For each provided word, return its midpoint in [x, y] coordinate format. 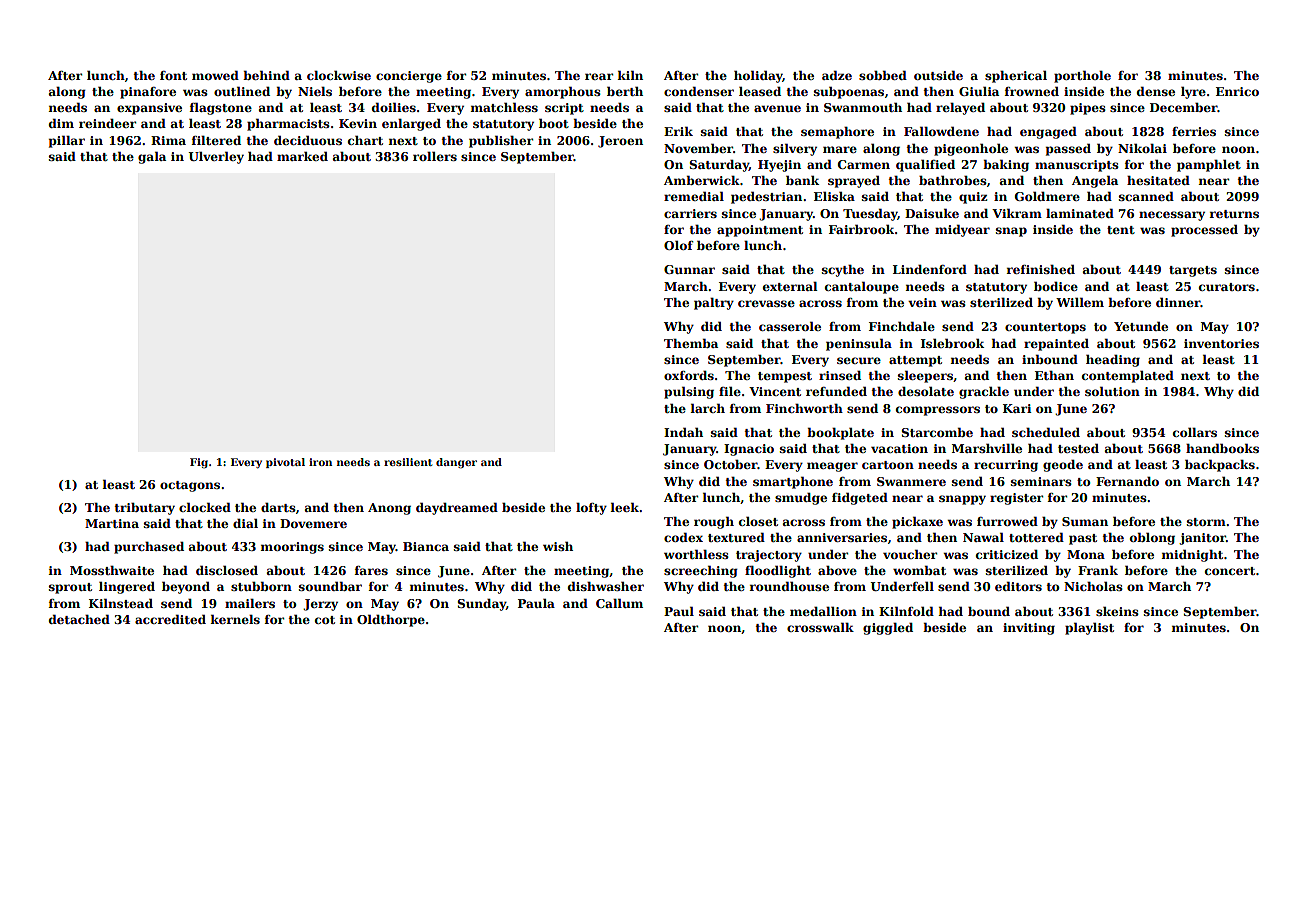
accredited [170, 619]
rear [599, 76]
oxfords [689, 375]
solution [1112, 391]
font [173, 75]
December [1184, 107]
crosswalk [820, 627]
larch [708, 408]
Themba [691, 343]
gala [152, 158]
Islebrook [952, 343]
